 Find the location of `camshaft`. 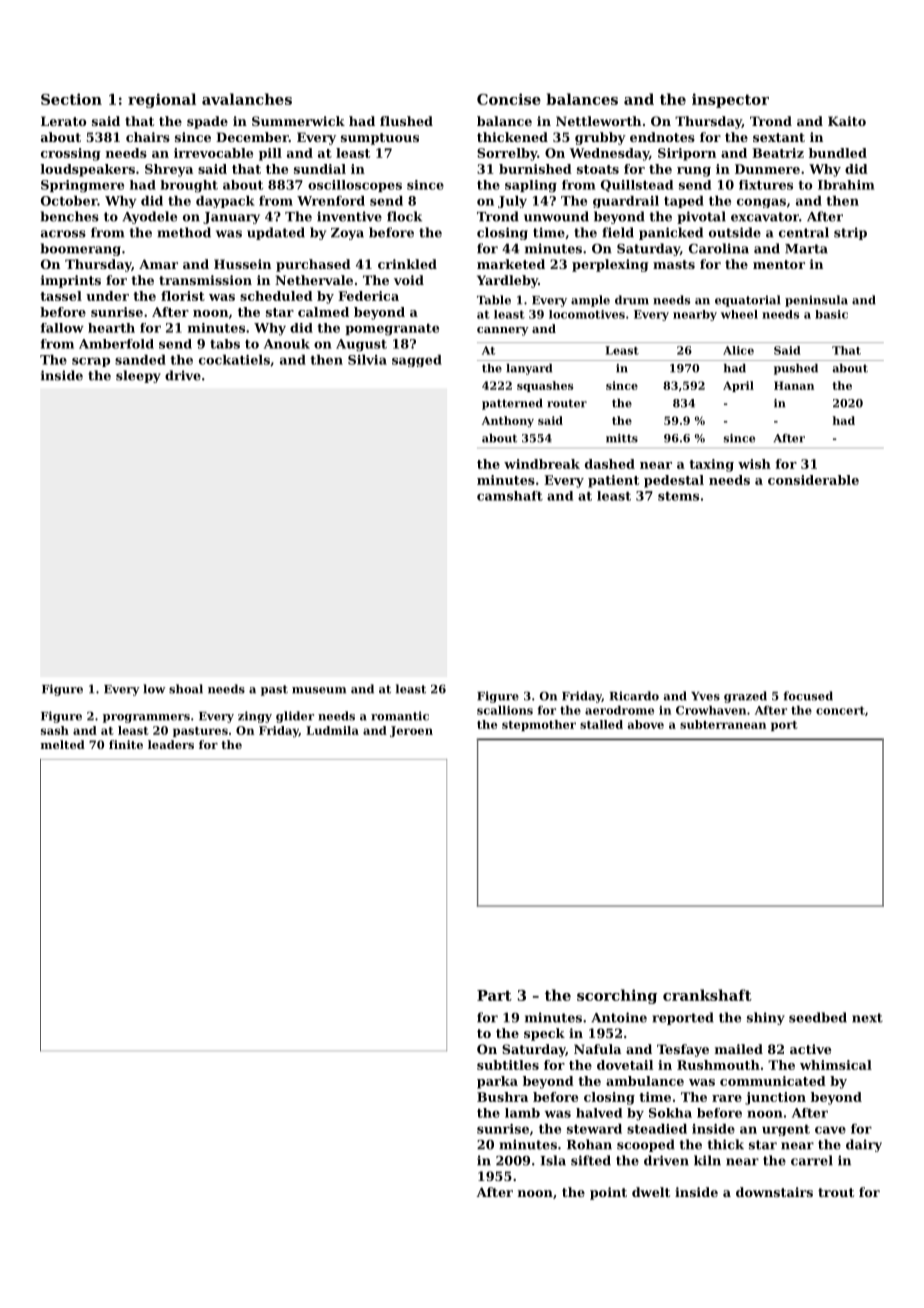

camshaft is located at coordinates (510, 496).
